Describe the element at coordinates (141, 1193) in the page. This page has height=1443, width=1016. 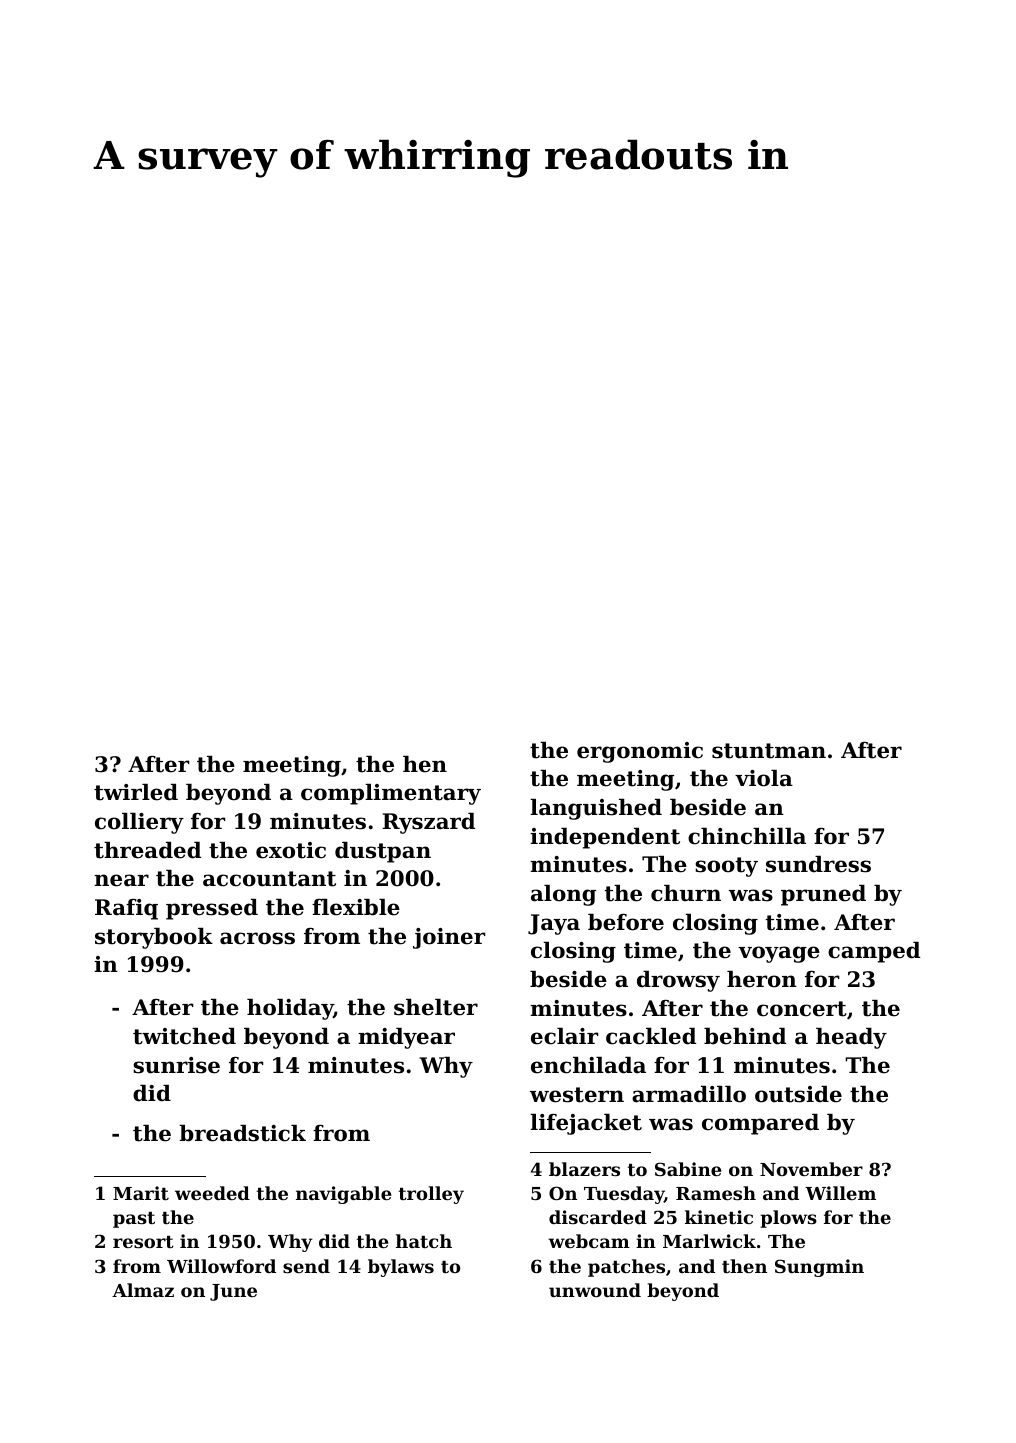
I see `Marit` at that location.
